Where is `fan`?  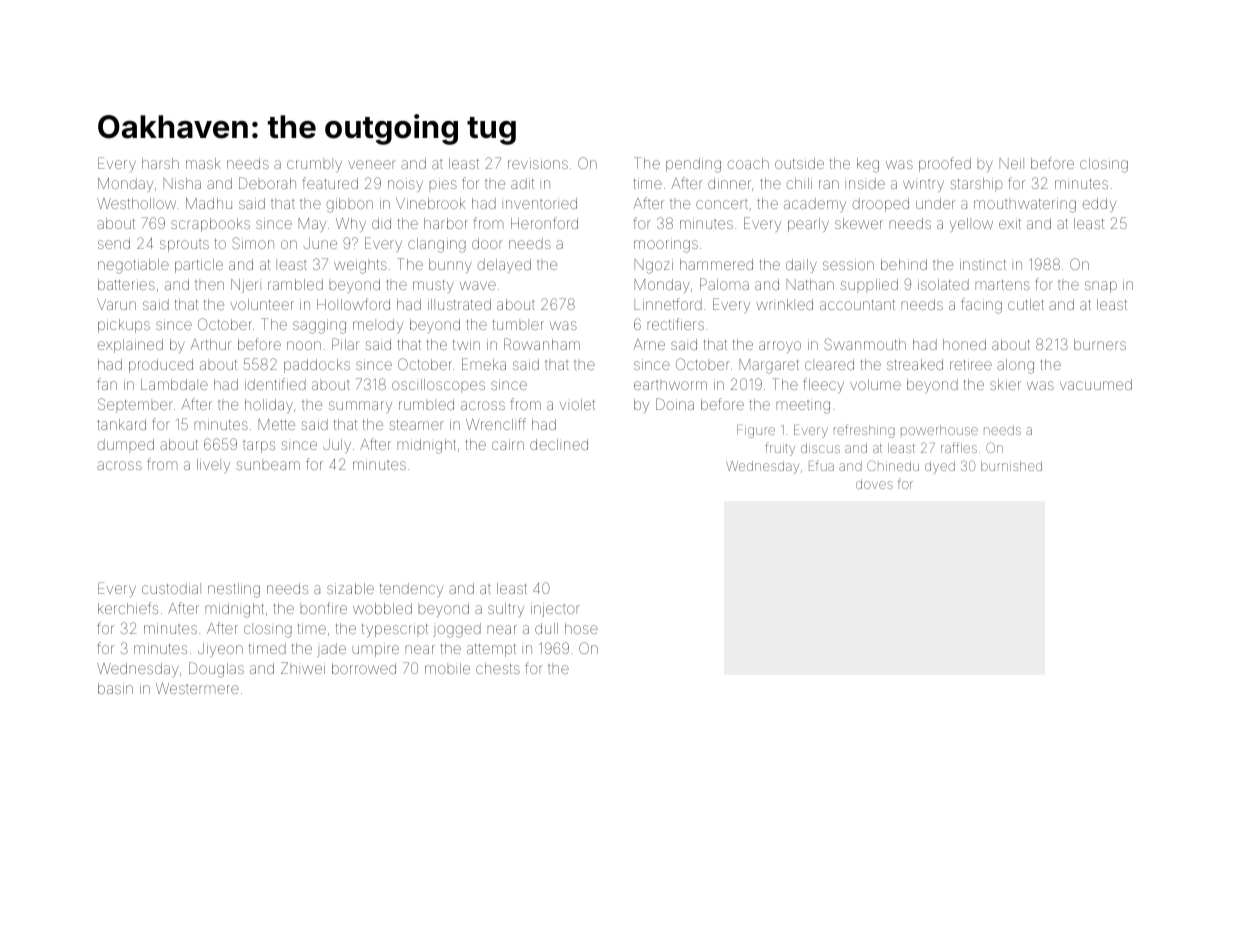 fan is located at coordinates (107, 384).
